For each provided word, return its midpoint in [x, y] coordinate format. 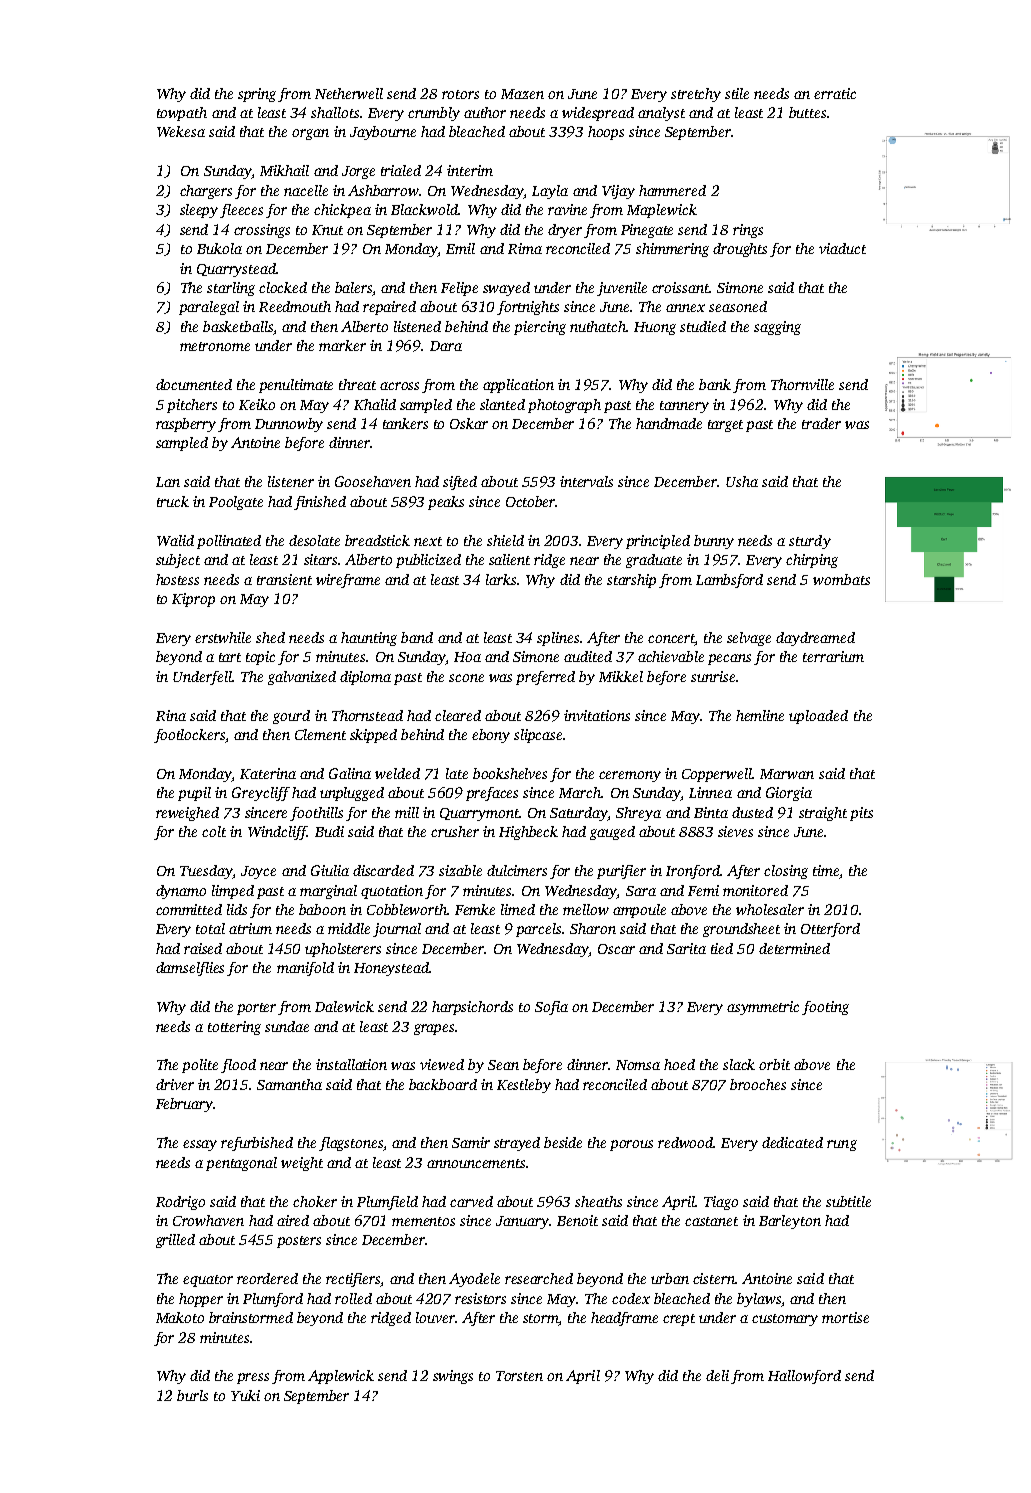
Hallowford [804, 1377]
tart [230, 657]
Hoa [467, 657]
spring [257, 95]
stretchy [696, 95]
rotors [460, 94]
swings [453, 1377]
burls [192, 1395]
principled [658, 542]
